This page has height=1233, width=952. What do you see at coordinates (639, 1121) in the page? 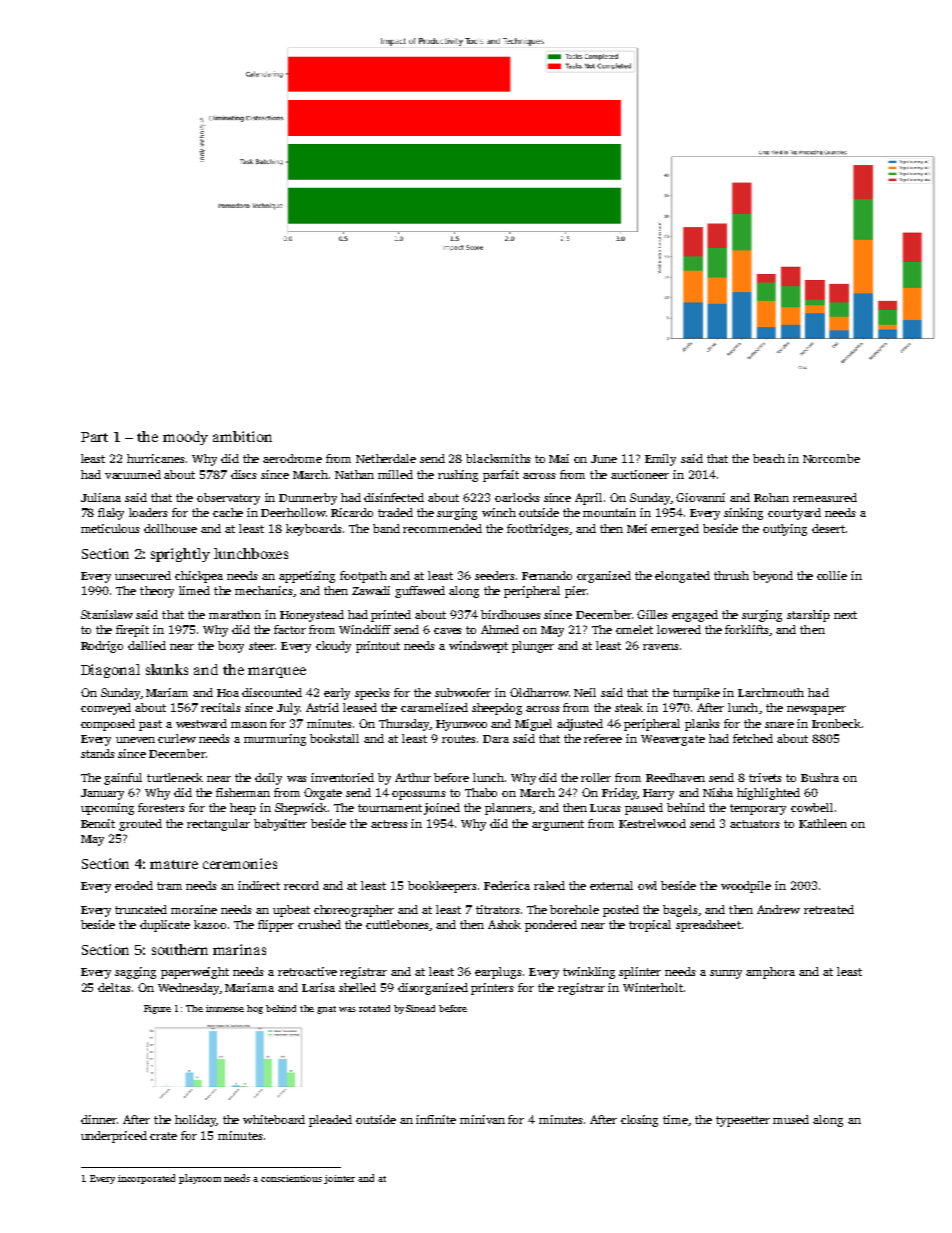
I see `closing` at bounding box center [639, 1121].
